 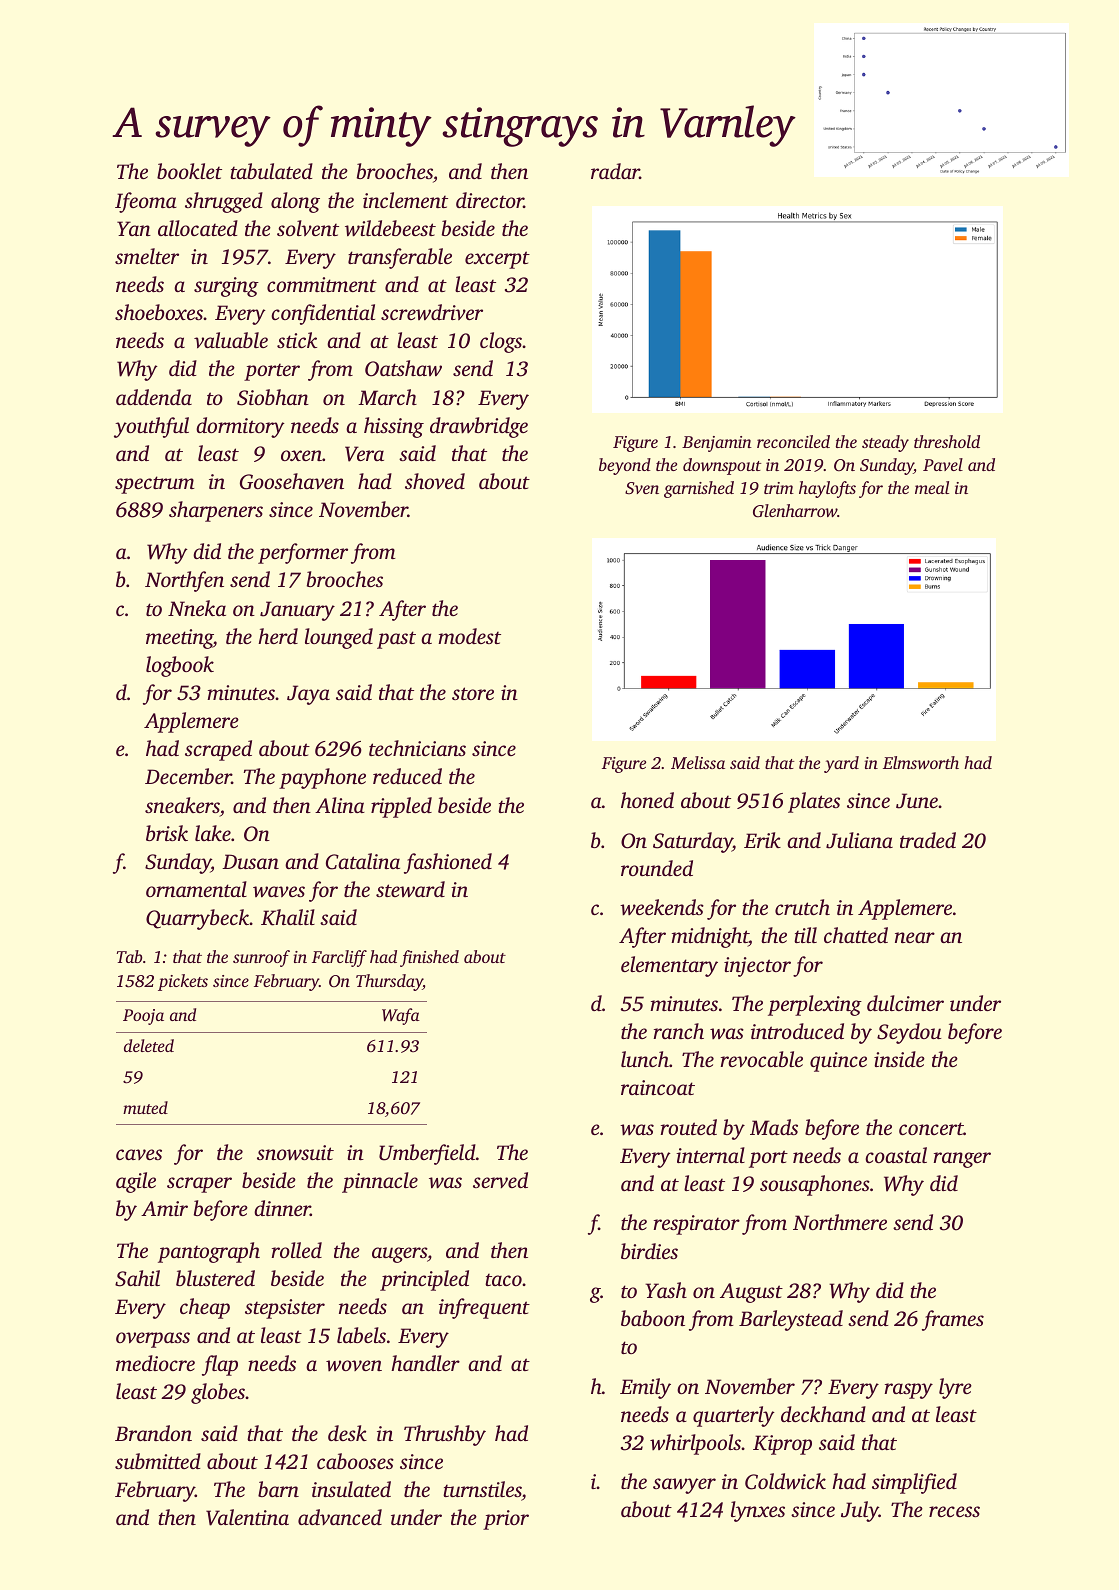 I want to click on radar, so click(x=615, y=171).
